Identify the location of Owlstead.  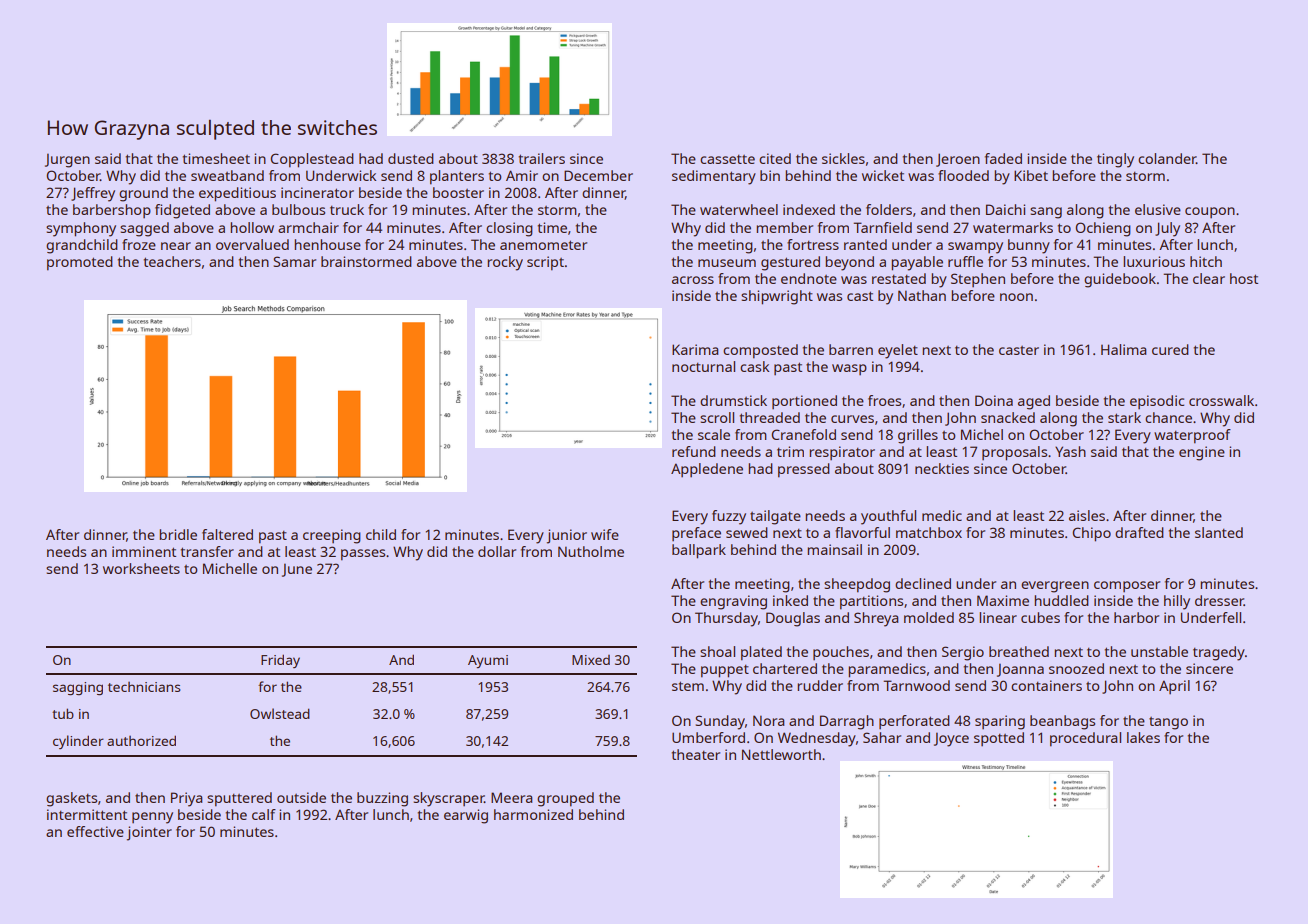
(280, 713).
